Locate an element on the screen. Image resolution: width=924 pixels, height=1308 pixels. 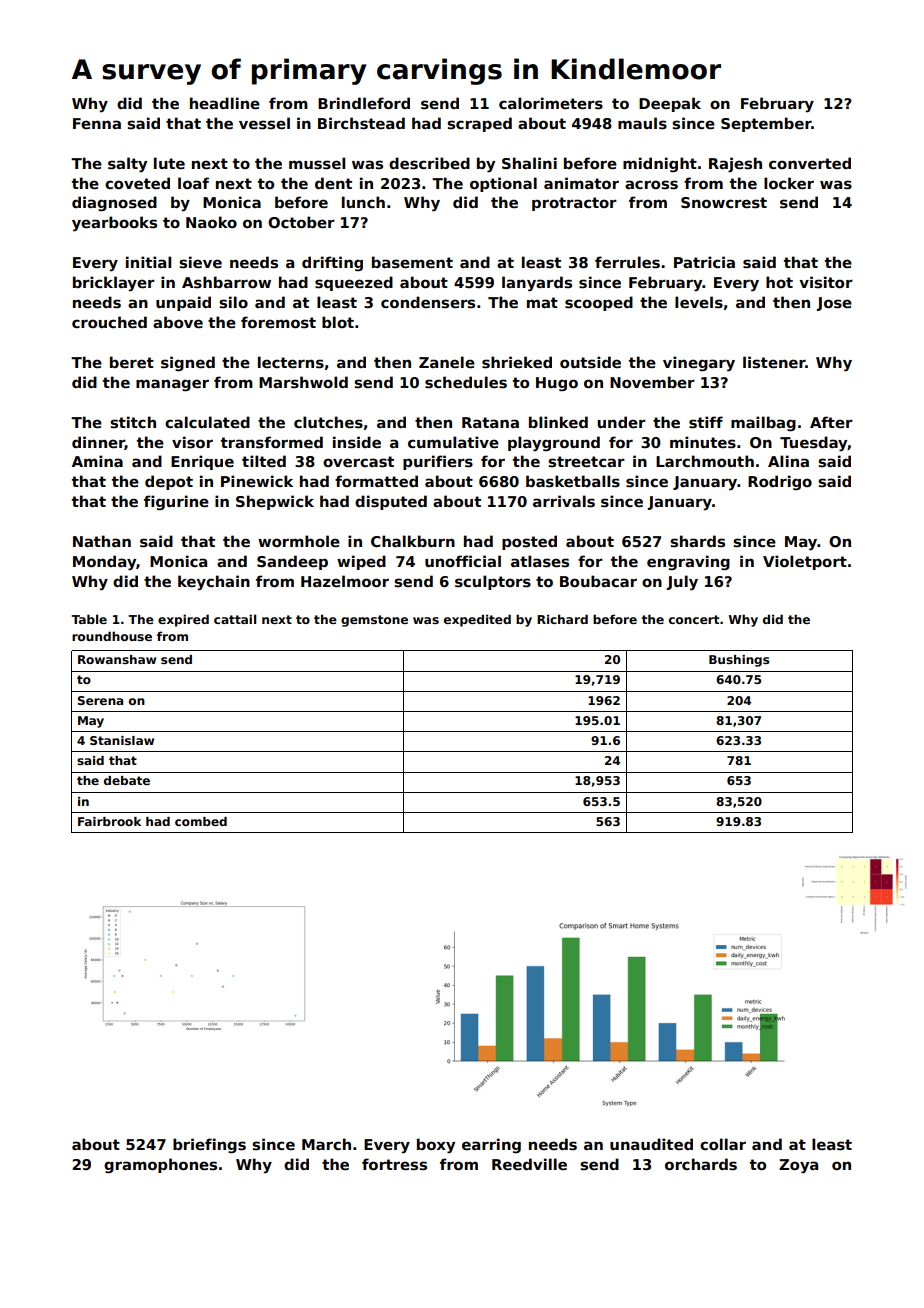
fortress is located at coordinates (394, 1164).
